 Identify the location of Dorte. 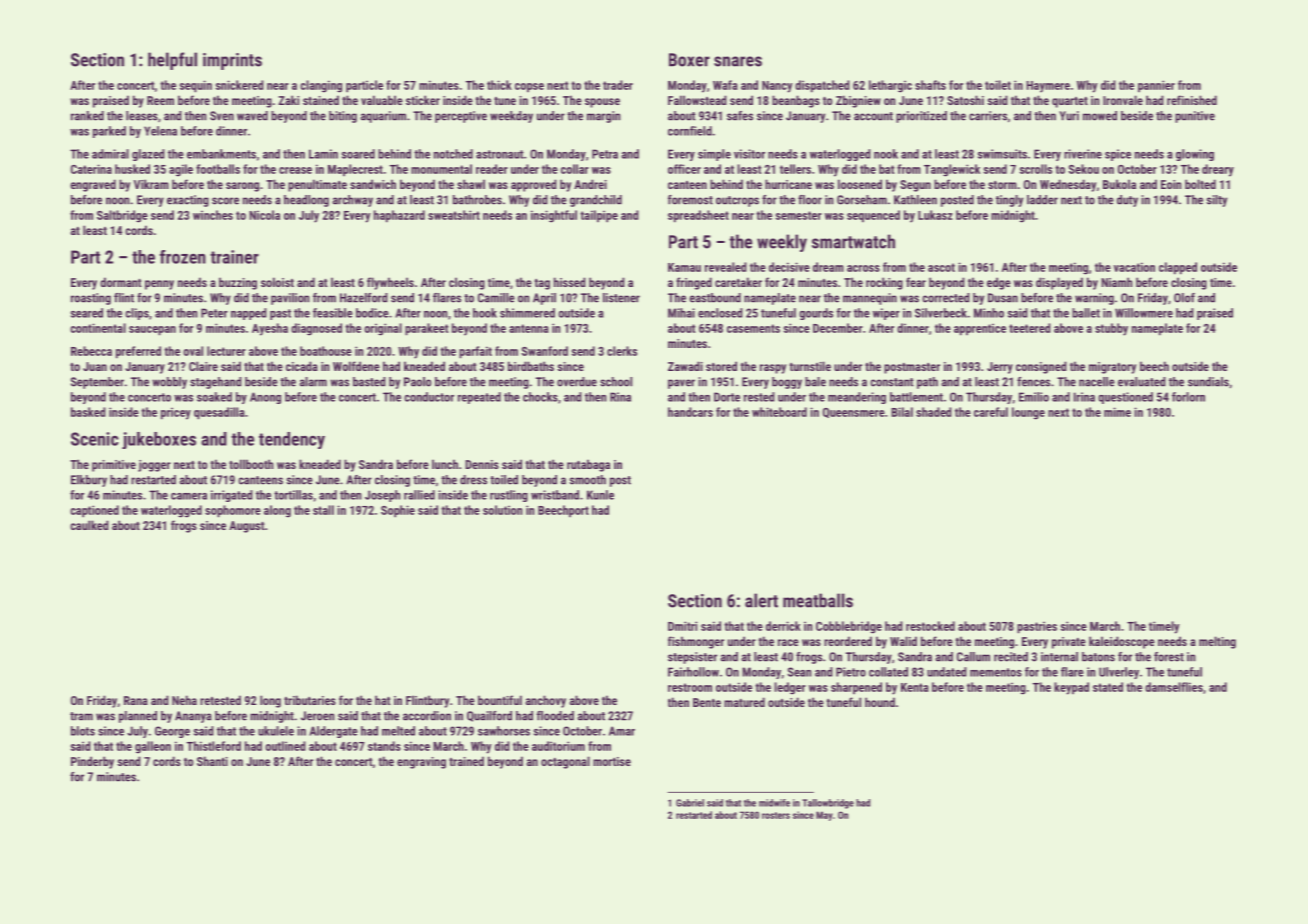
(727, 397).
